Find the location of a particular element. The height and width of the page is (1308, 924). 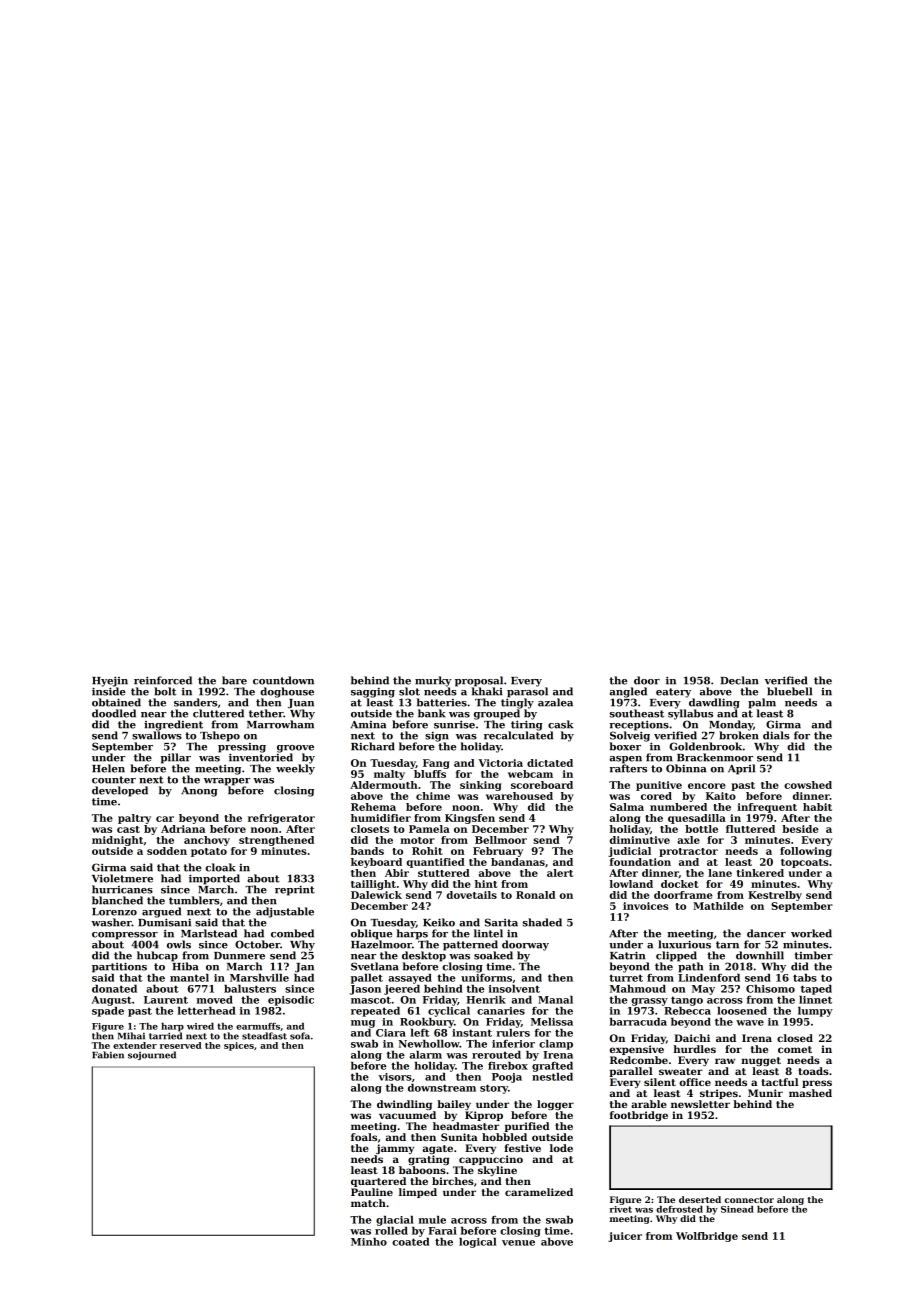

clamp is located at coordinates (556, 1045).
